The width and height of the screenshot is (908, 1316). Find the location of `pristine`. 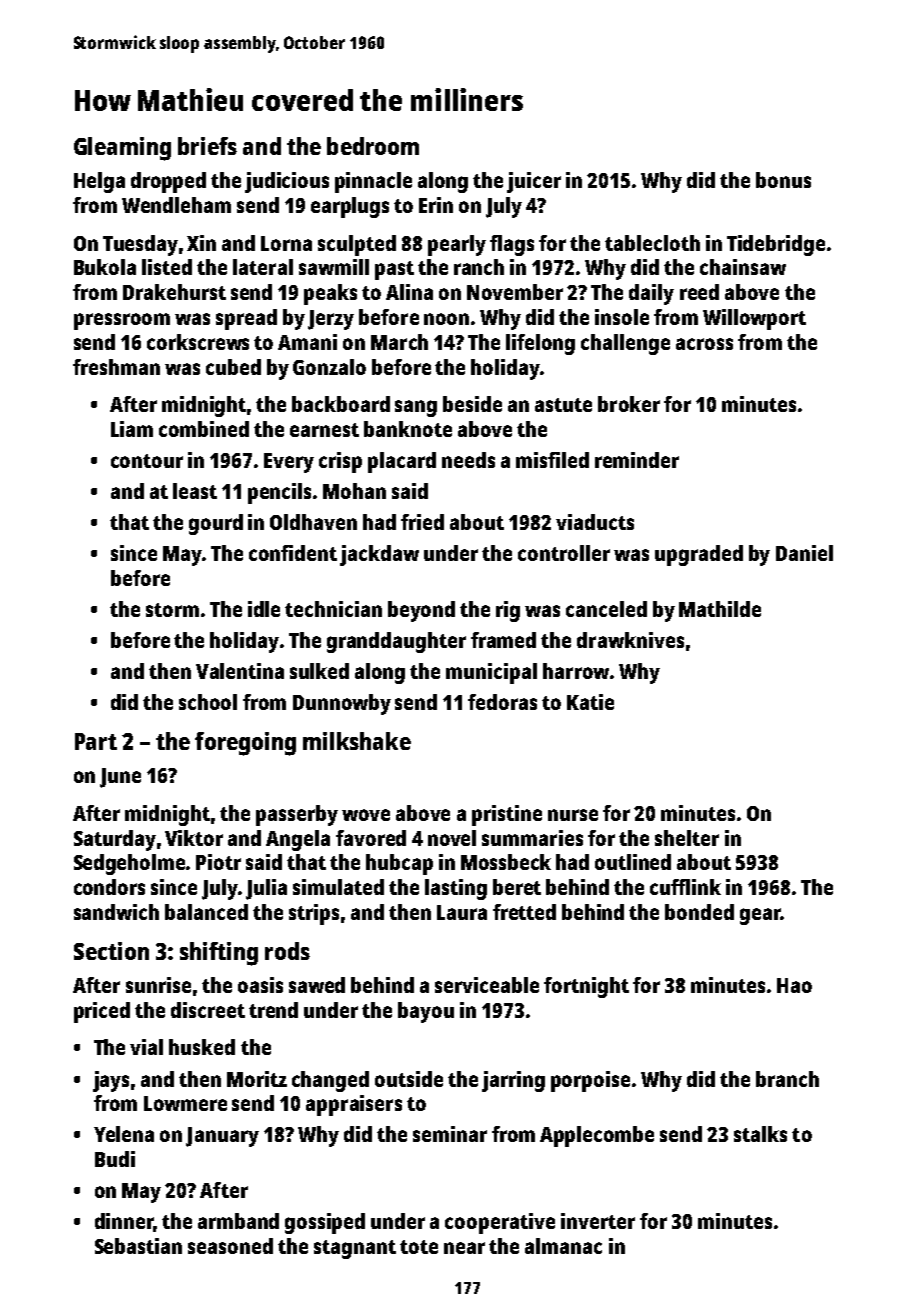

pristine is located at coordinates (507, 815).
